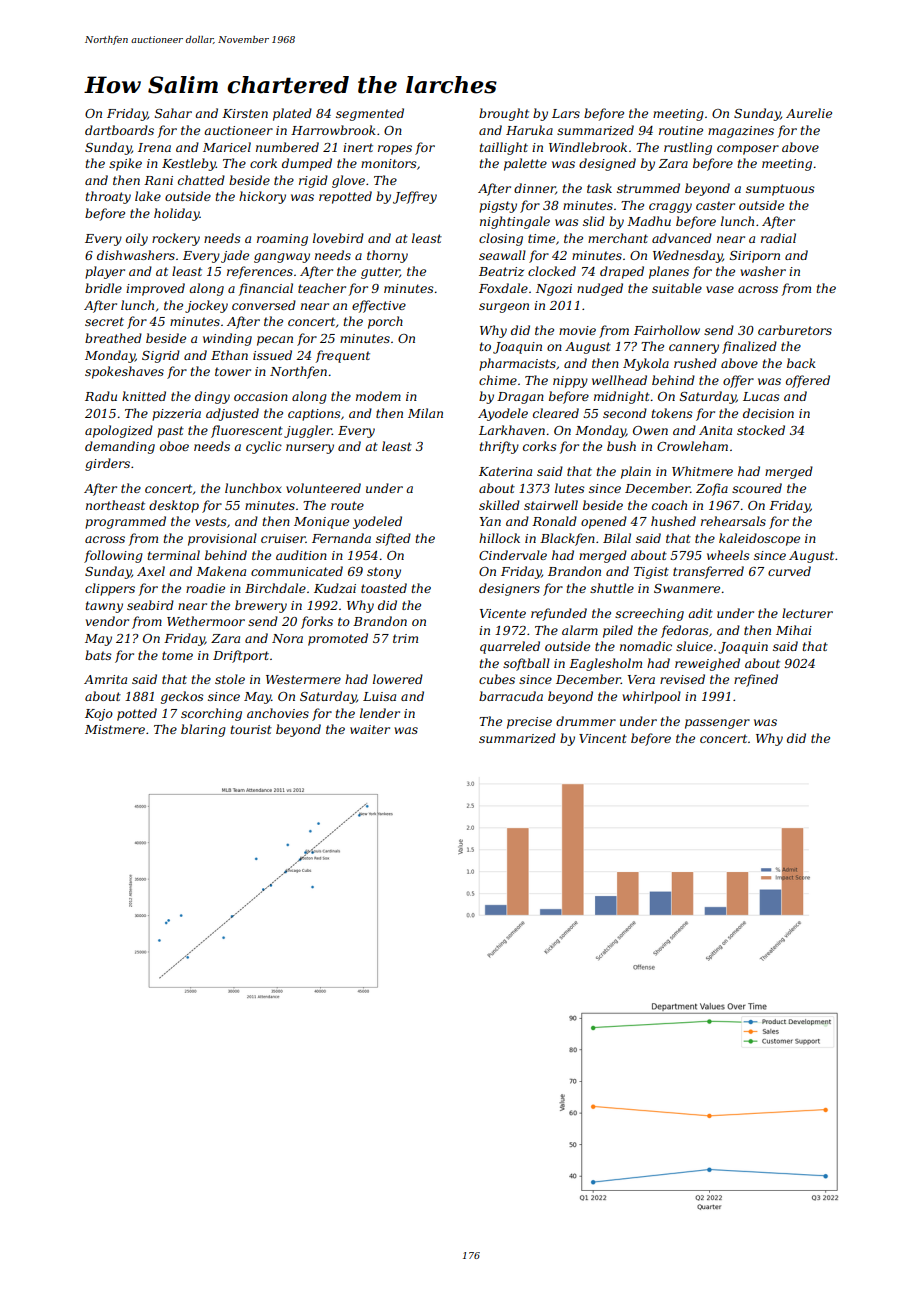 The width and height of the screenshot is (924, 1308). What do you see at coordinates (119, 130) in the screenshot?
I see `dartboards` at bounding box center [119, 130].
